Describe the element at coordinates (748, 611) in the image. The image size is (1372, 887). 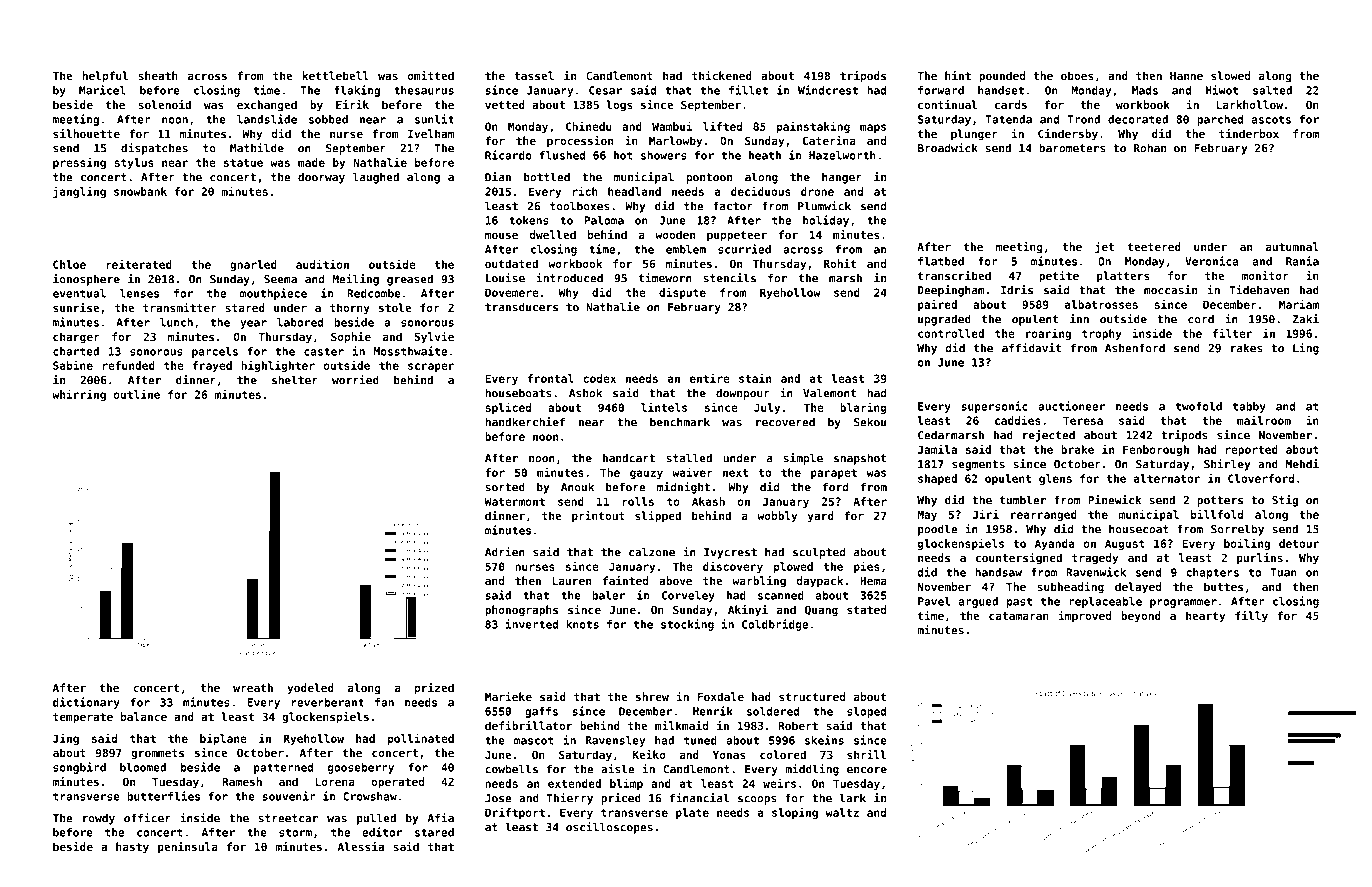
I see `Akinyi` at that location.
